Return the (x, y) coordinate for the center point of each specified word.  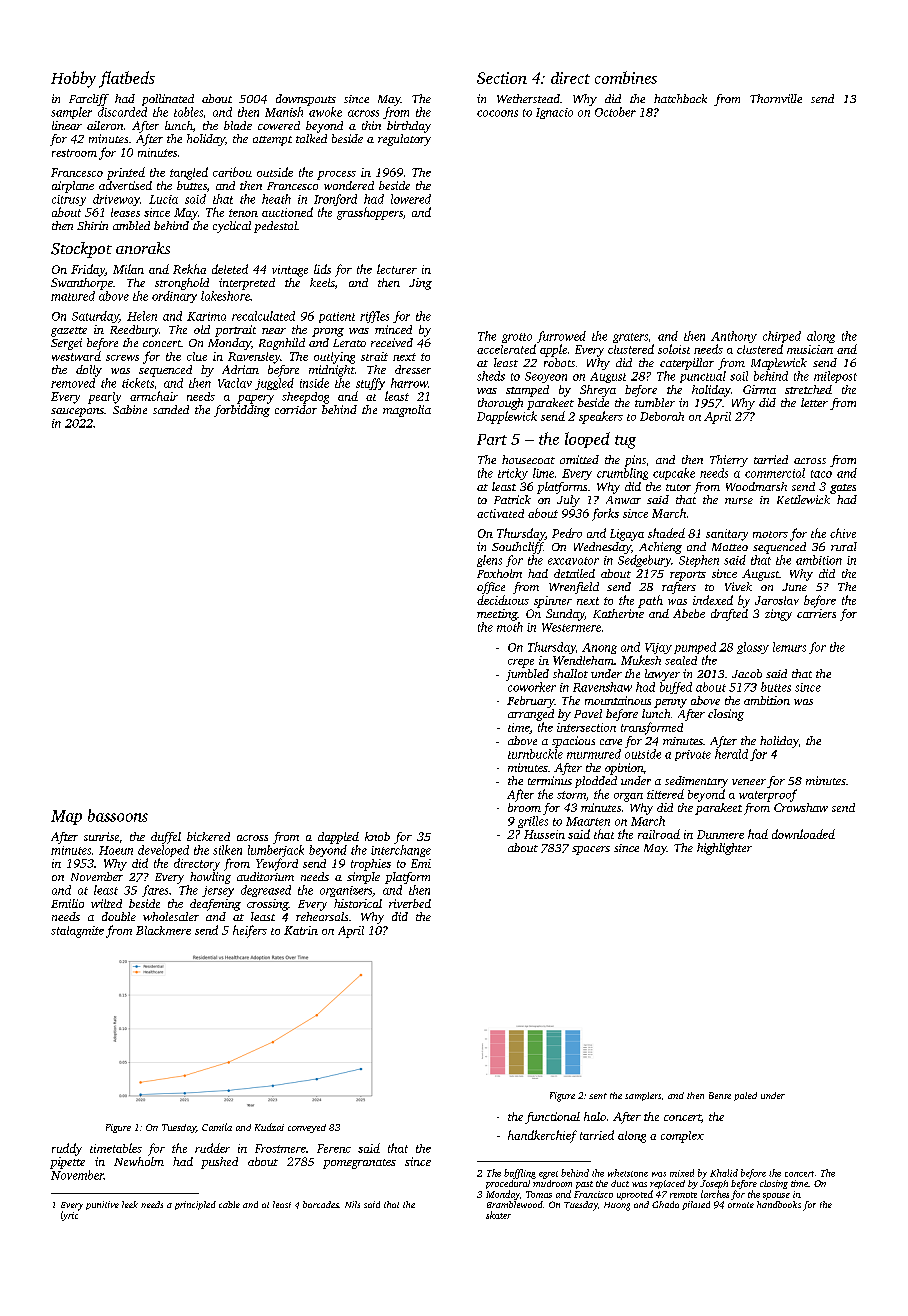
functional (552, 1118)
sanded (171, 409)
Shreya (598, 391)
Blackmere (163, 930)
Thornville (776, 98)
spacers (591, 850)
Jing (420, 284)
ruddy (67, 1149)
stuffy (370, 384)
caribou (232, 172)
